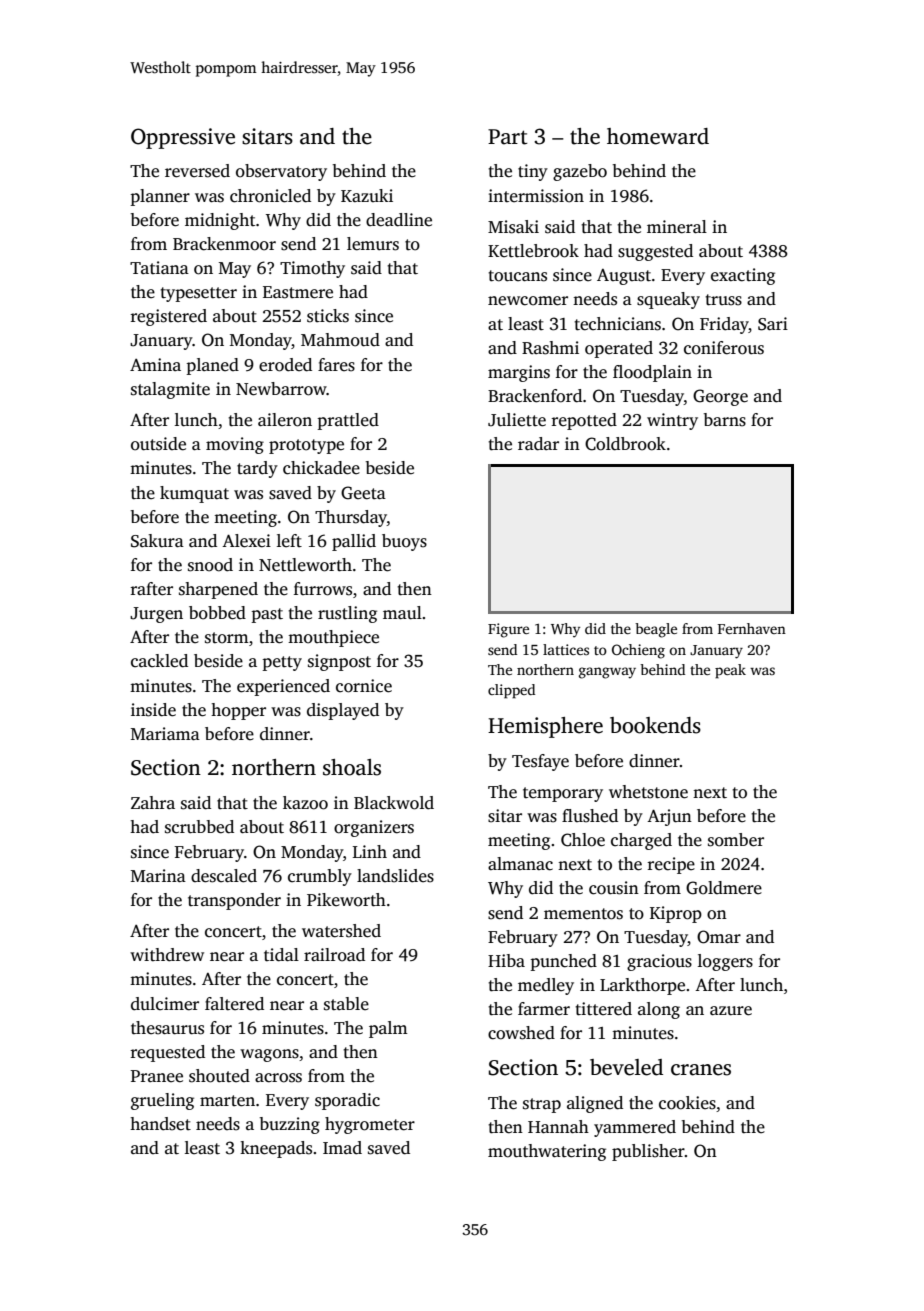  Describe the element at coordinates (363, 493) in the screenshot. I see `Geeta` at that location.
